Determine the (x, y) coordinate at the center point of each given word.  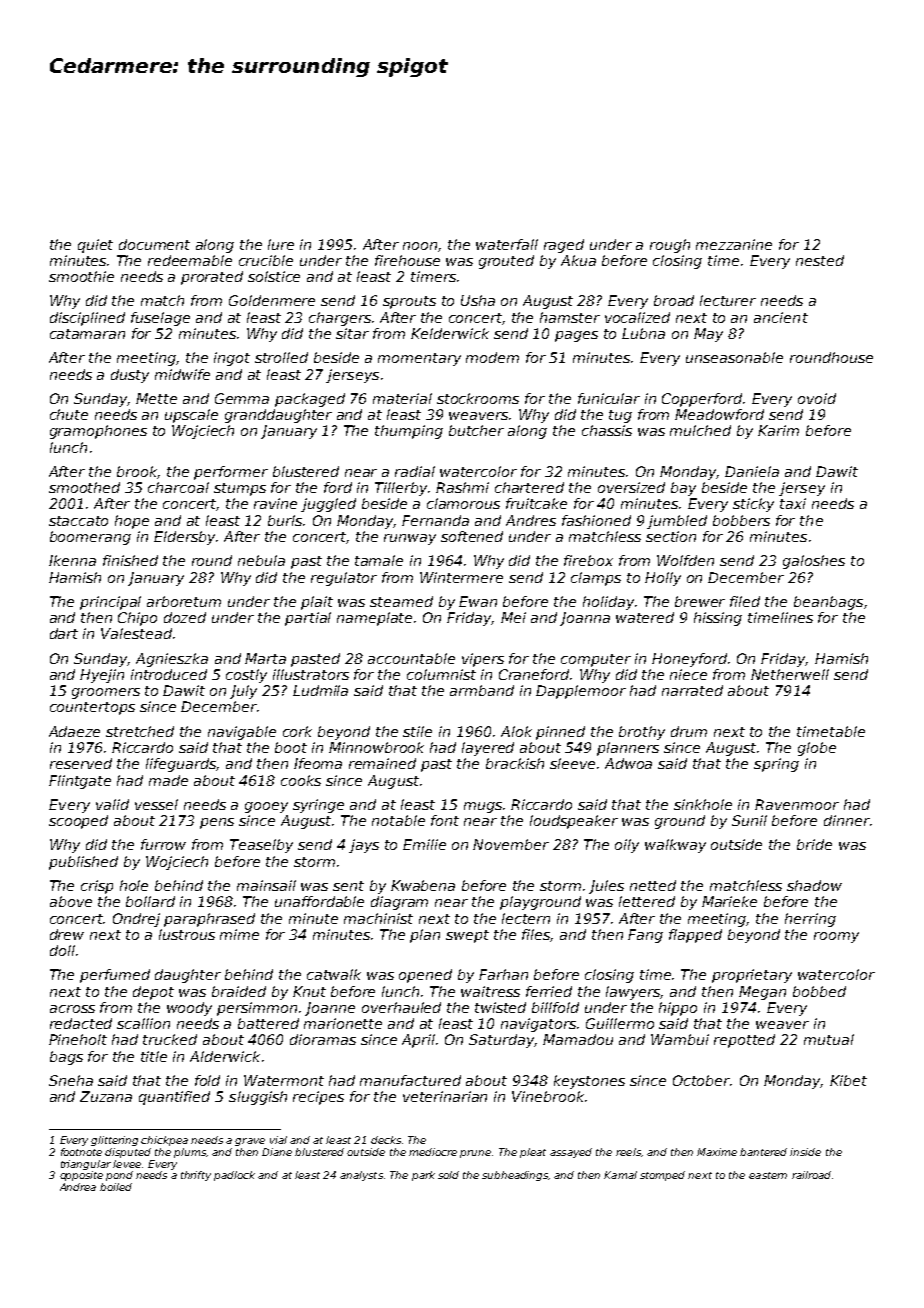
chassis (607, 430)
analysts (361, 1176)
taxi (793, 503)
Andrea (78, 1187)
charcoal (178, 487)
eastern (768, 1175)
